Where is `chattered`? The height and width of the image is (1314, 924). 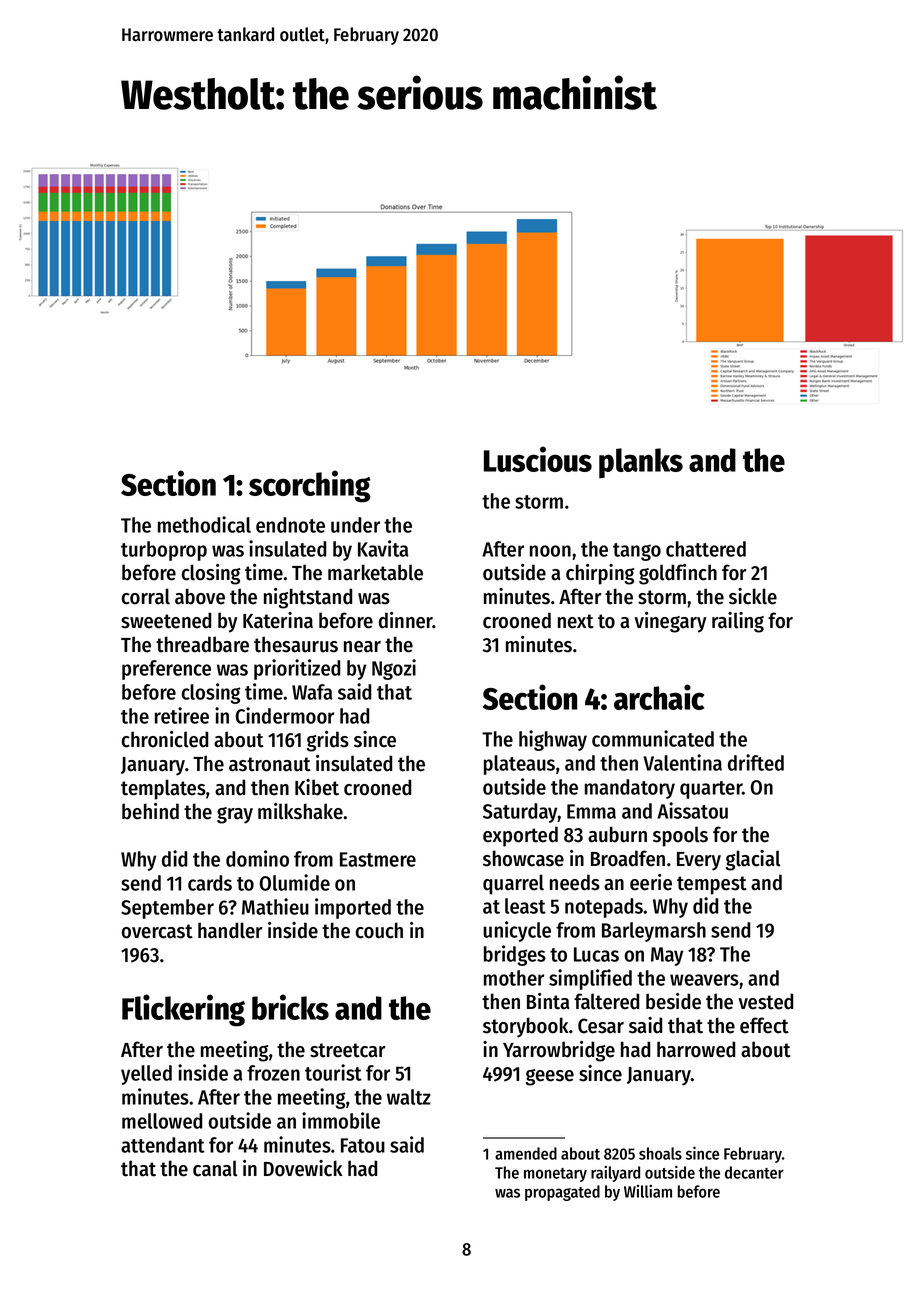
chattered is located at coordinates (706, 549).
